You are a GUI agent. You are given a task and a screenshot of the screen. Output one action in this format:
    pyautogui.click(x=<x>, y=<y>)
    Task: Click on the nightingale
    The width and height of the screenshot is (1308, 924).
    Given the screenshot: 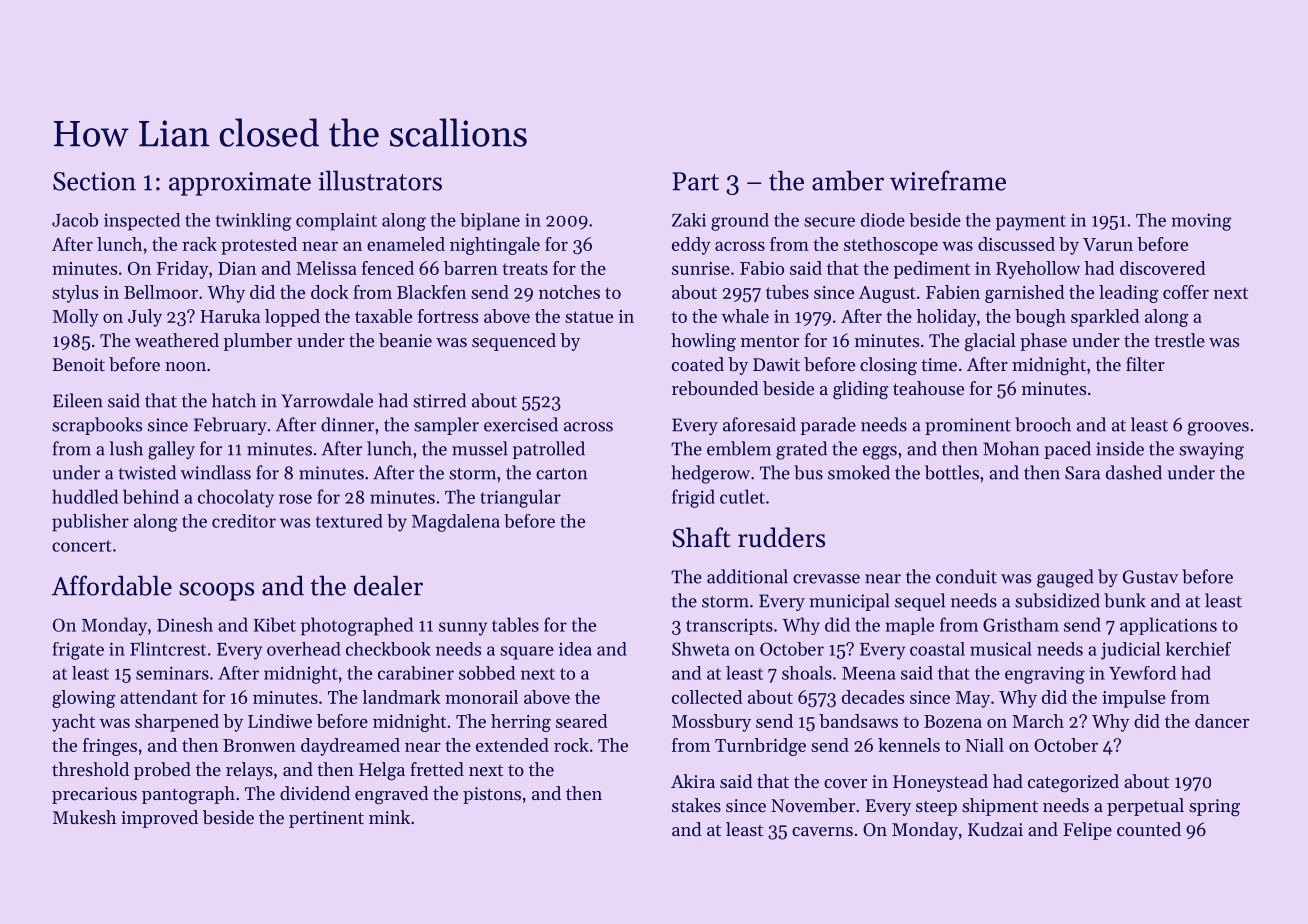 What is the action you would take?
    pyautogui.click(x=495, y=246)
